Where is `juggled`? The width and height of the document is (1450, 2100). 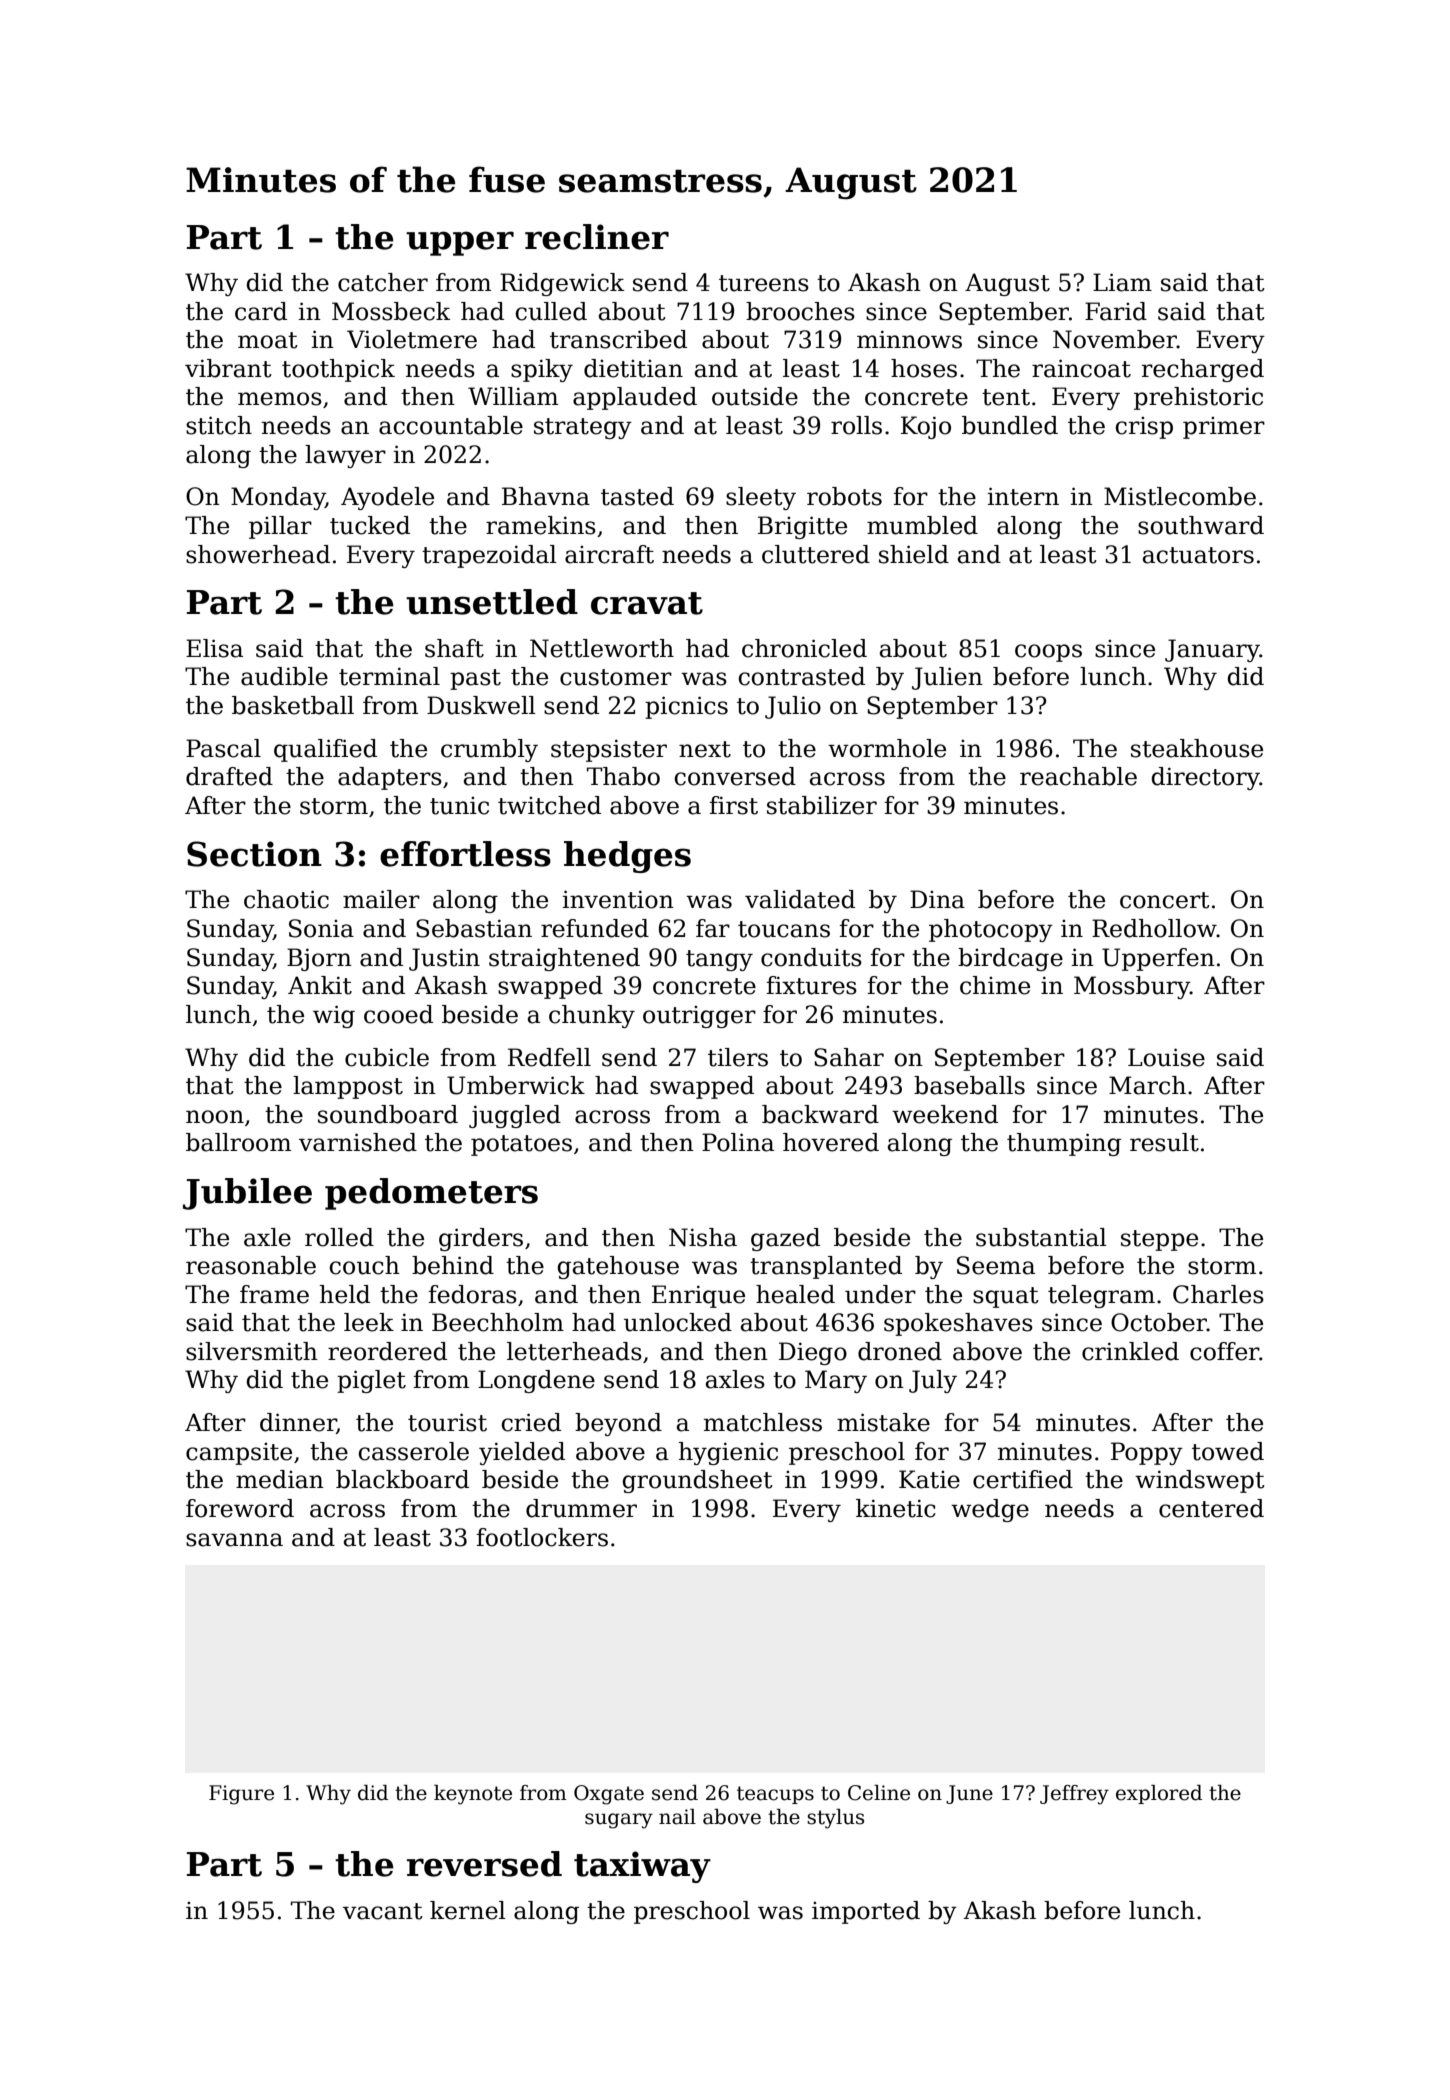
juggled is located at coordinates (515, 1116).
